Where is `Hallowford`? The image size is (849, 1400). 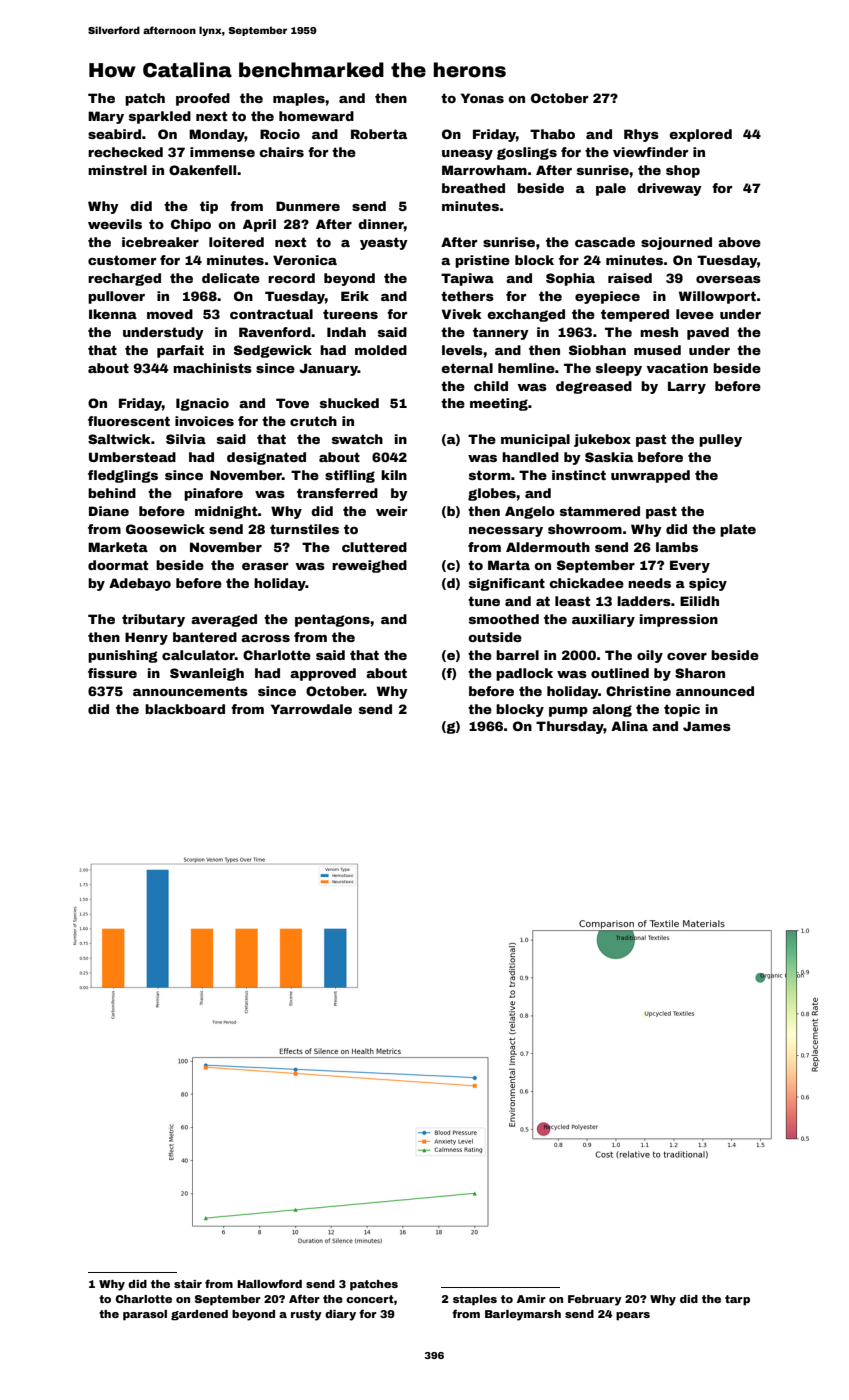 Hallowford is located at coordinates (269, 1283).
